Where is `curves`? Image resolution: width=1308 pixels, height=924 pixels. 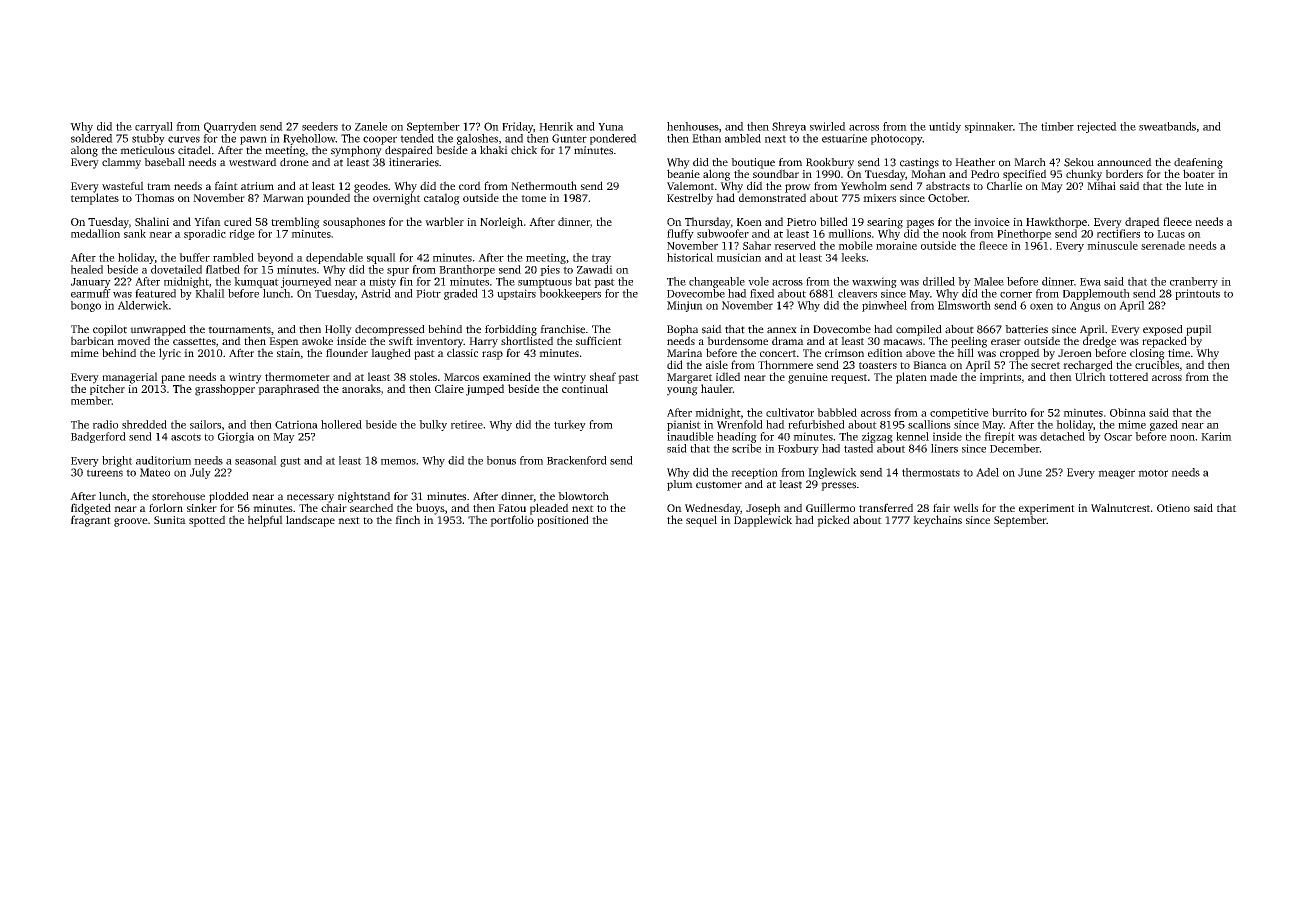
curves is located at coordinates (184, 139).
